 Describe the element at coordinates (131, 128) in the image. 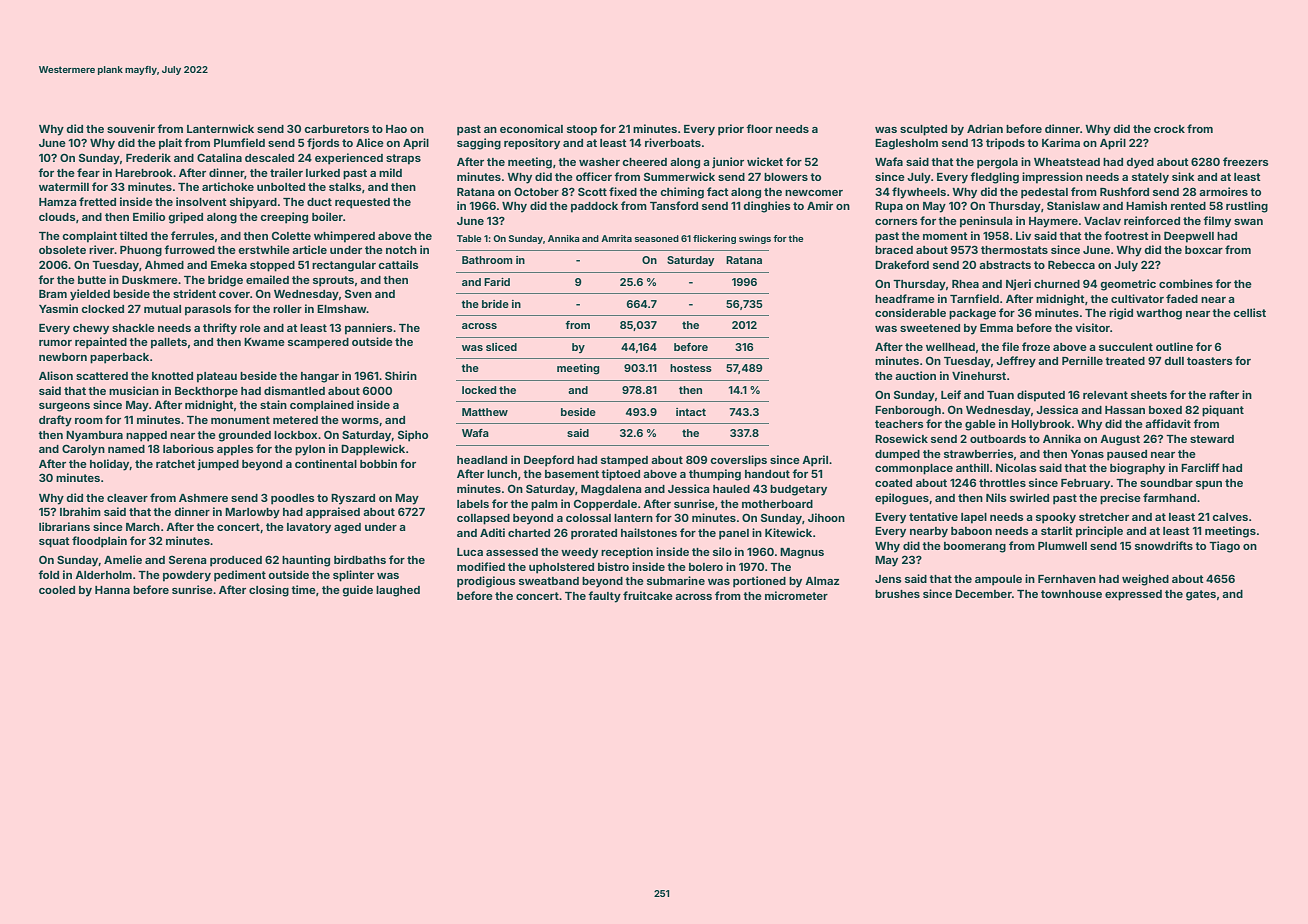

I see `souvenir` at that location.
